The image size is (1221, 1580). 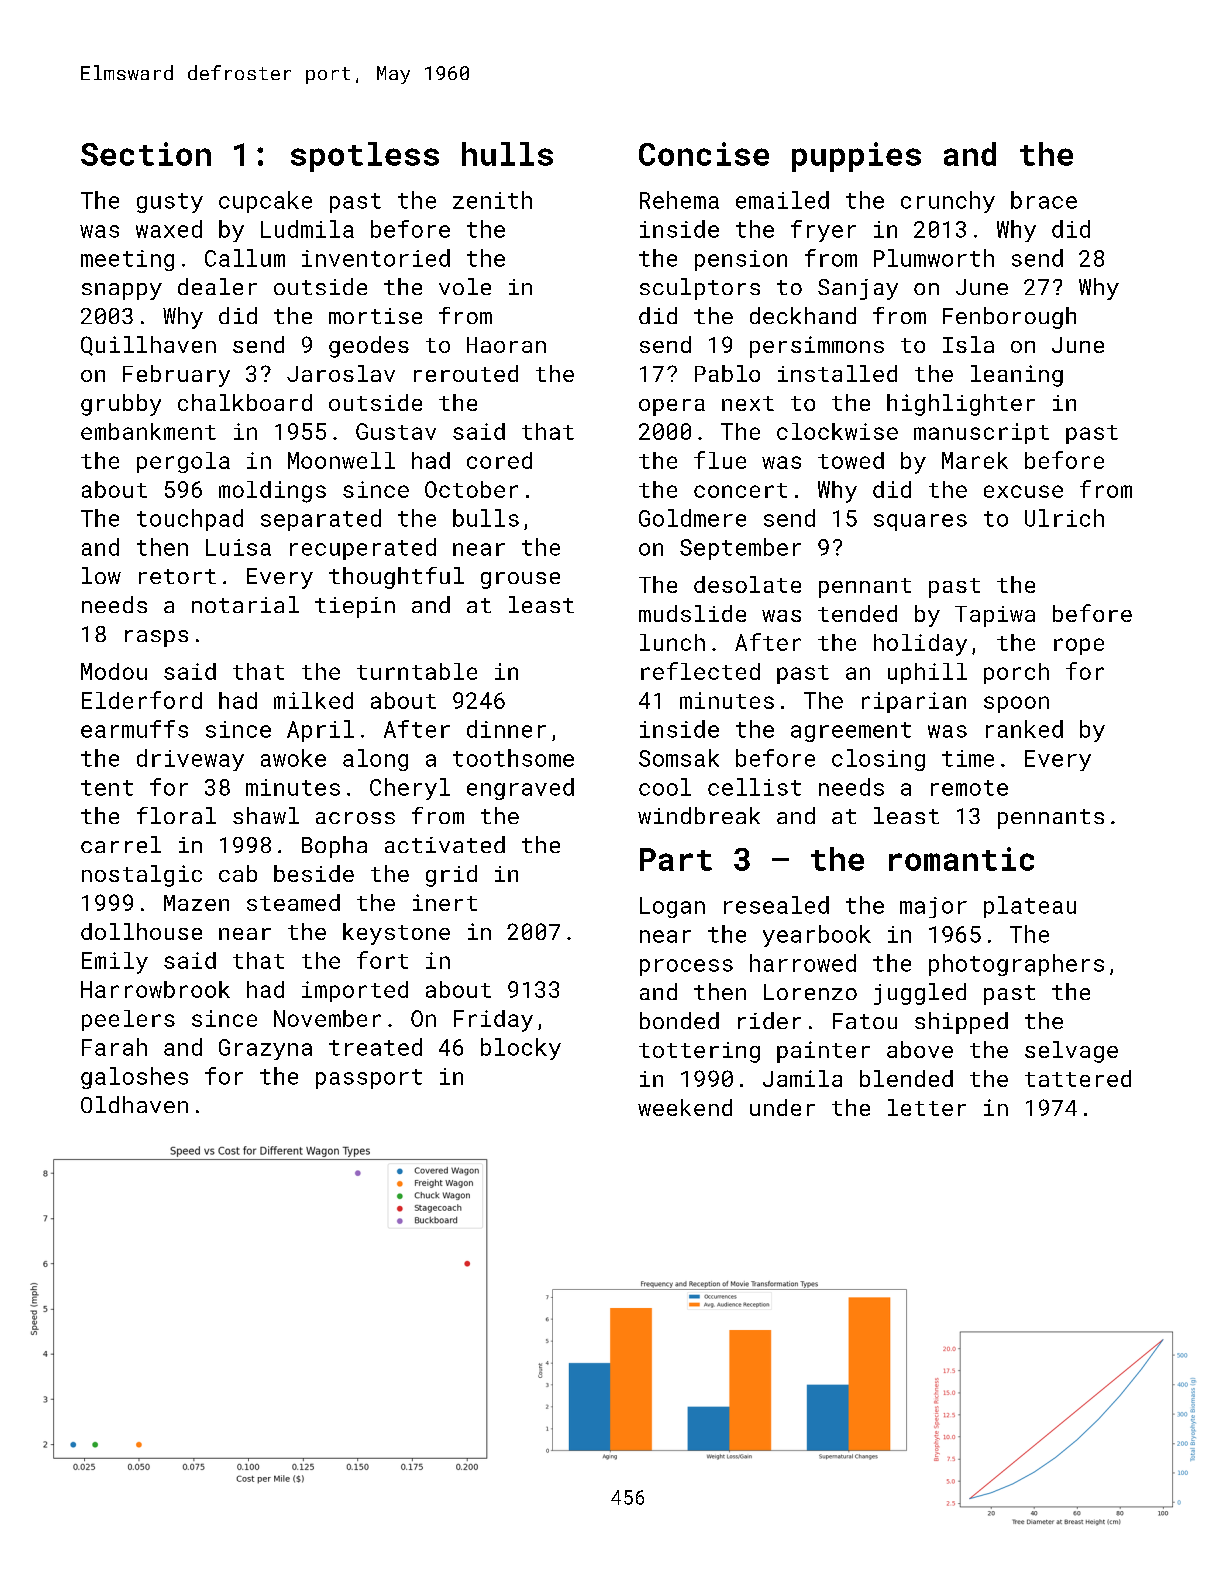 What do you see at coordinates (672, 407) in the screenshot?
I see `opera` at bounding box center [672, 407].
